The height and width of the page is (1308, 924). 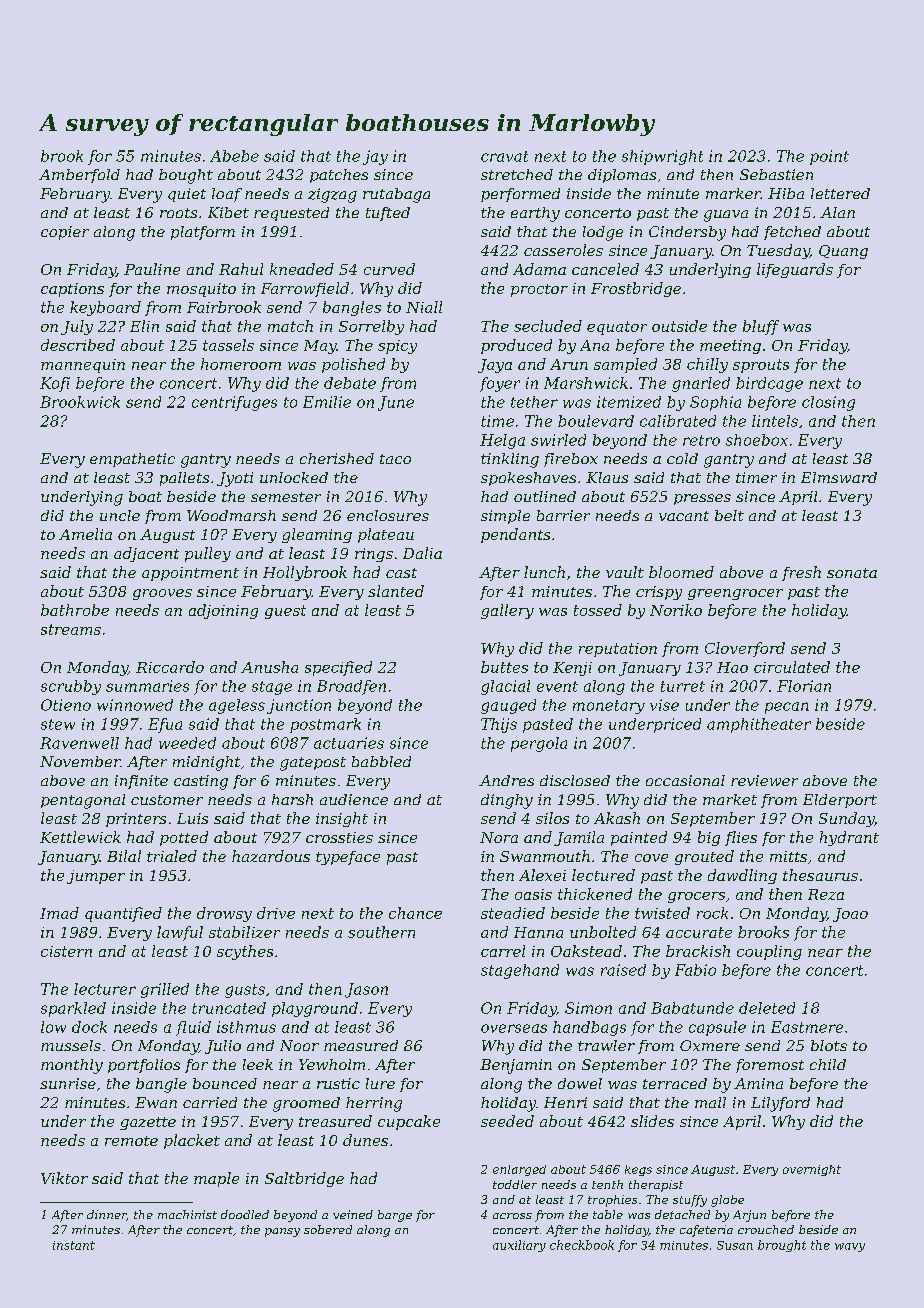 What do you see at coordinates (516, 1066) in the page?
I see `Benjamin` at bounding box center [516, 1066].
